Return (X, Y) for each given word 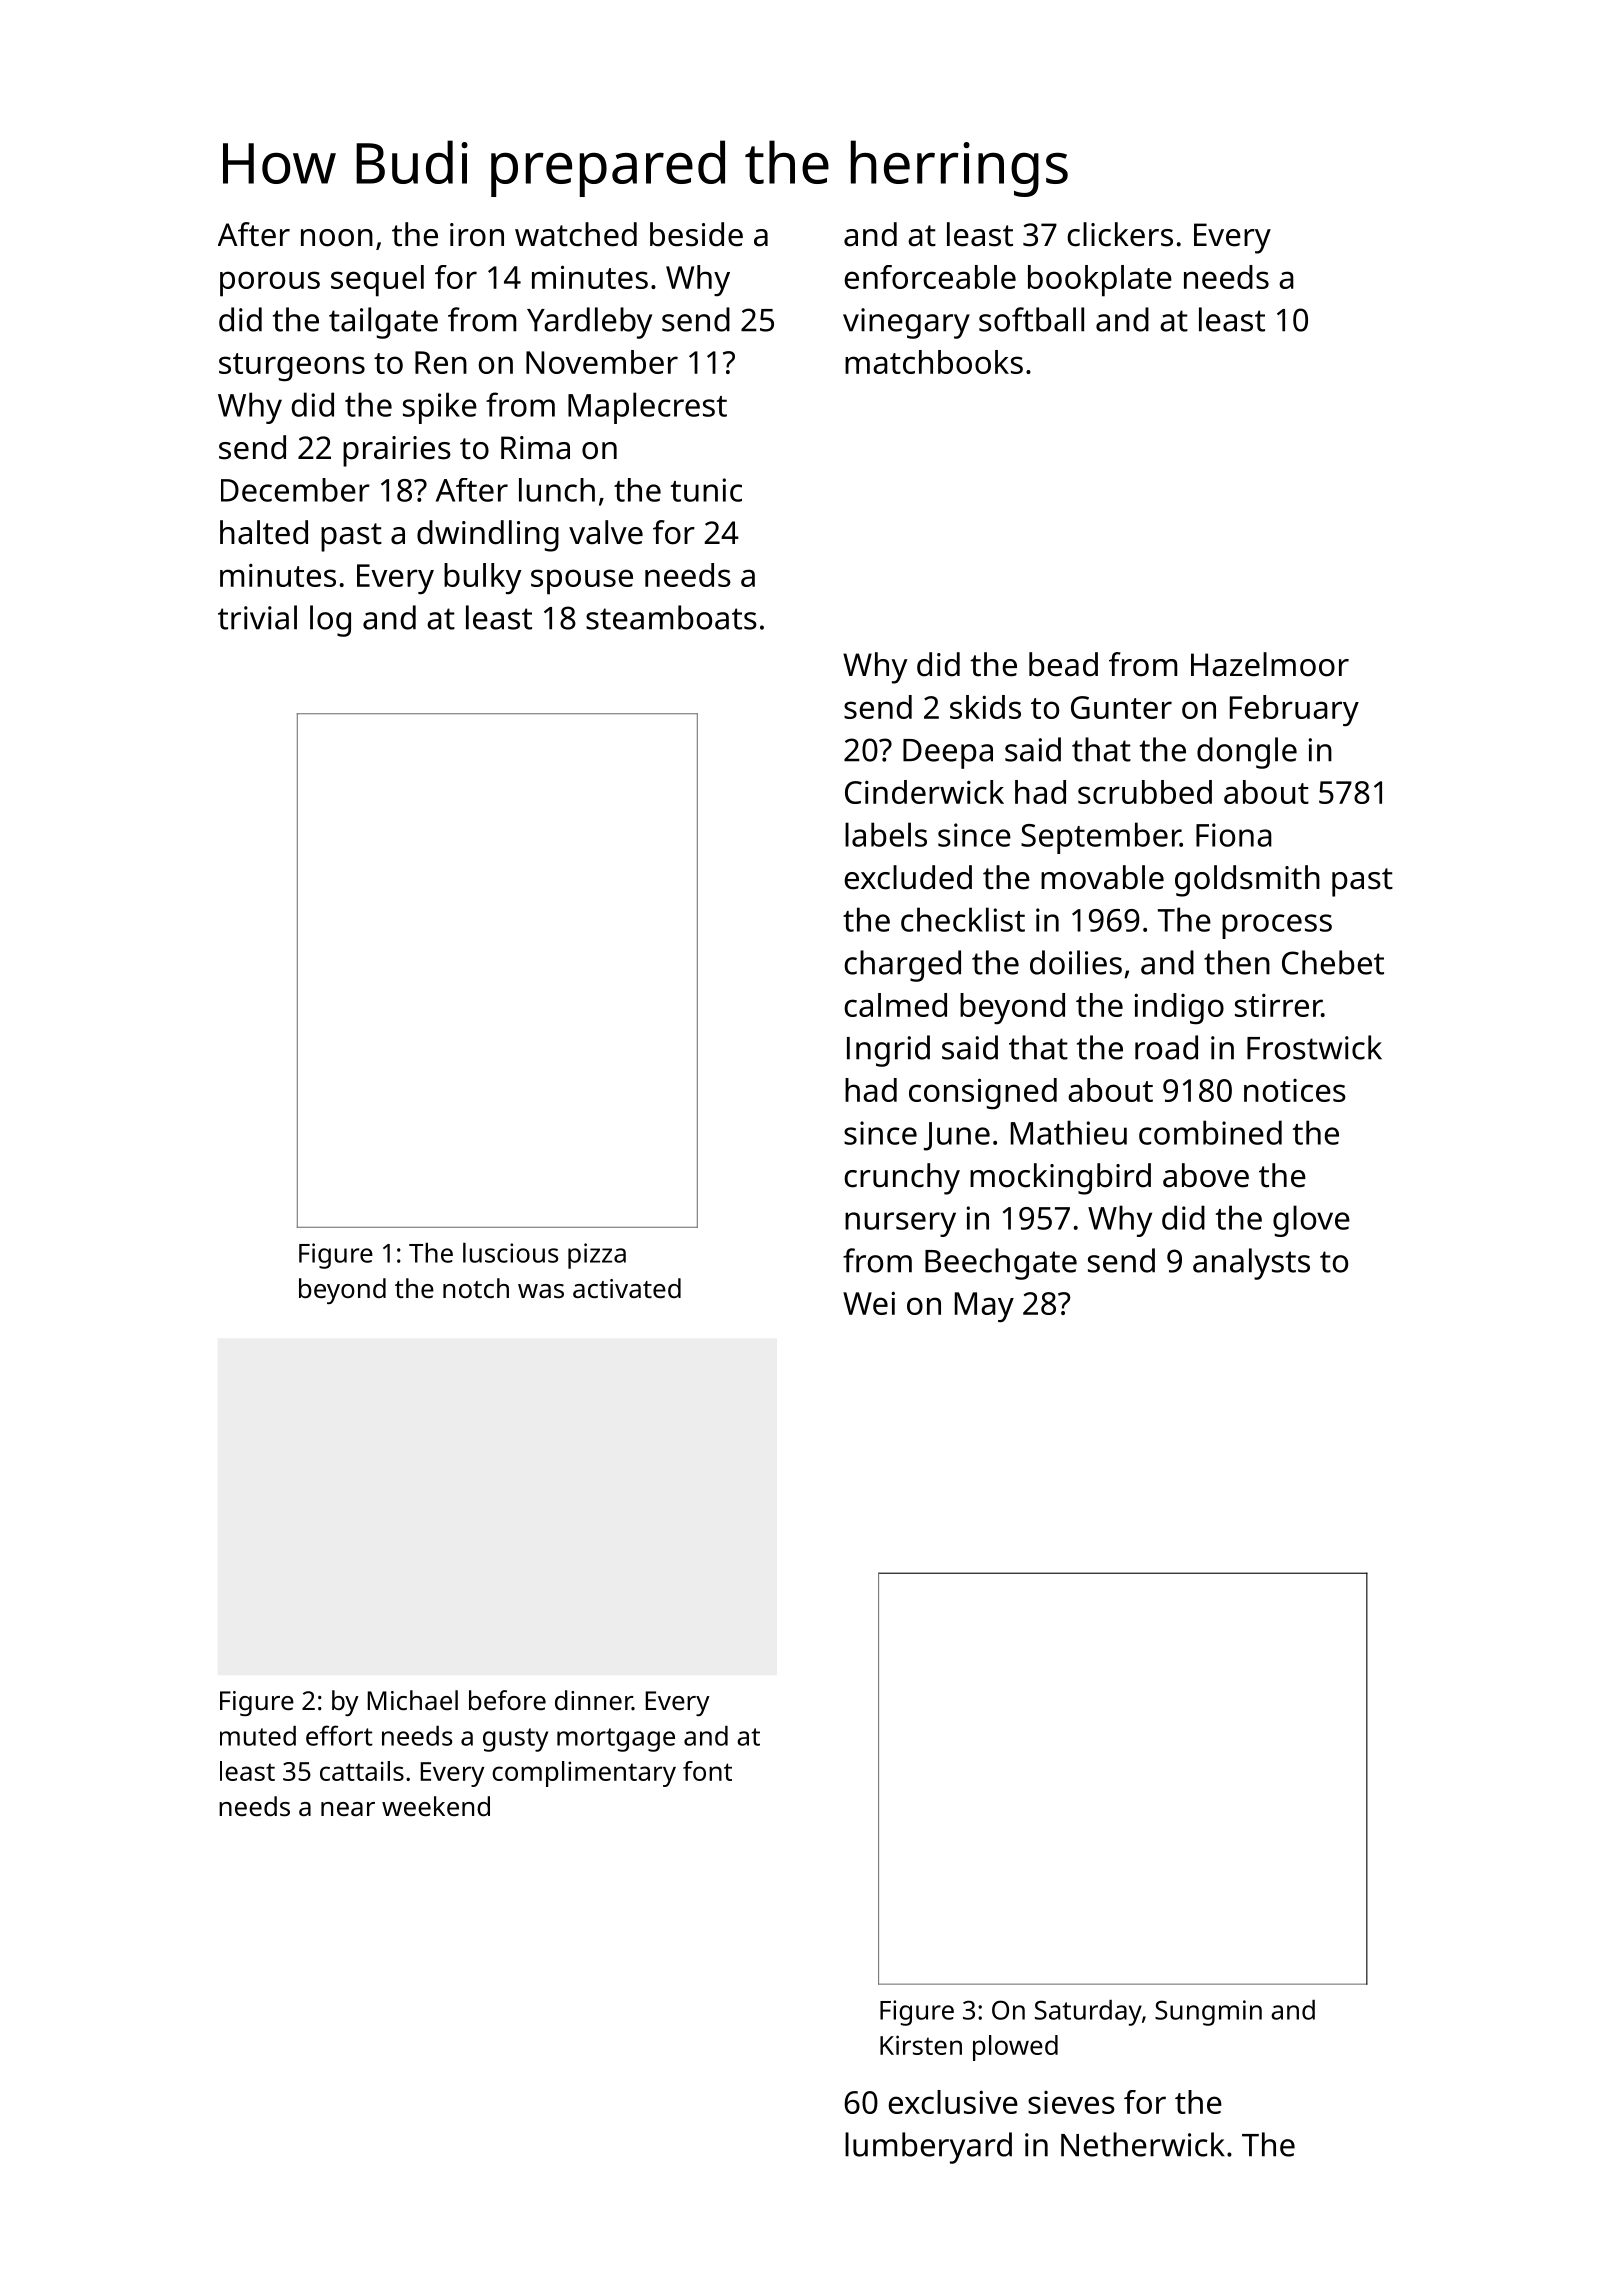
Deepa (948, 754)
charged (902, 966)
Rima (535, 448)
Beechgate (1001, 1264)
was (541, 1291)
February (1294, 710)
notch (476, 1288)
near (348, 1809)
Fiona (1234, 835)
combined (1210, 1132)
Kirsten (921, 2045)
